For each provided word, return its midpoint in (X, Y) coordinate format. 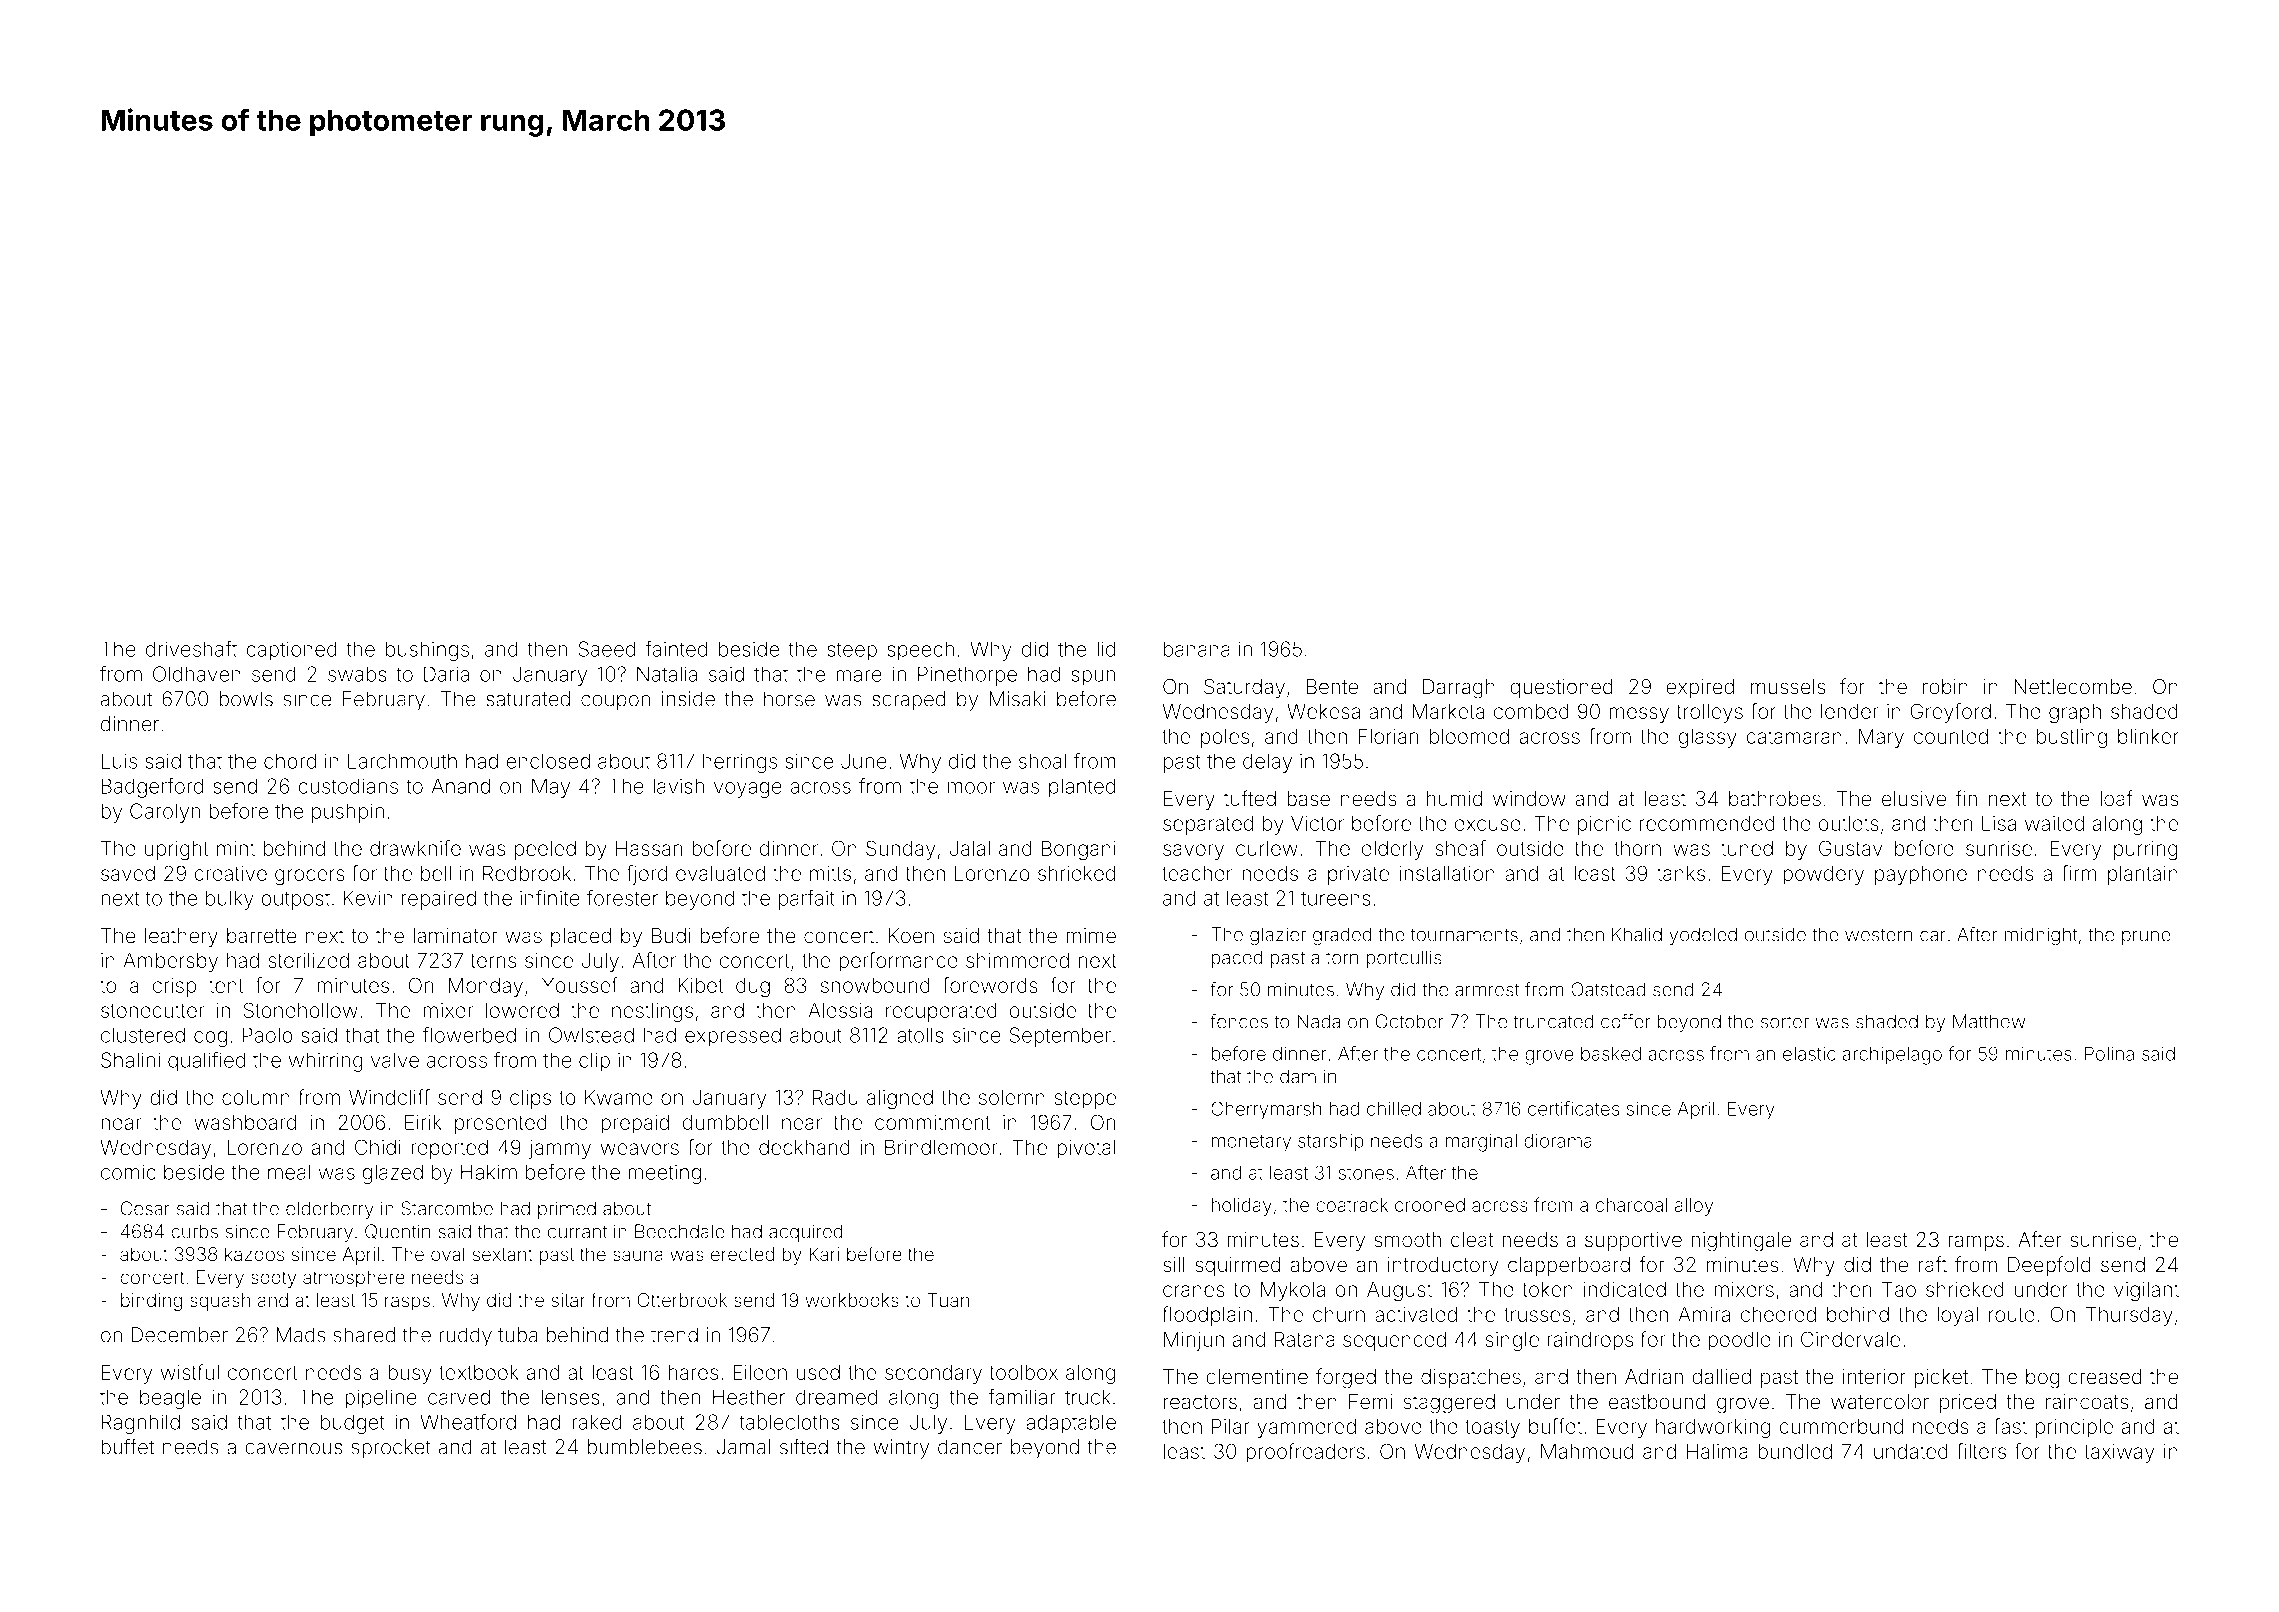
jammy (560, 1149)
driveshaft (191, 649)
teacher (1197, 873)
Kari (824, 1254)
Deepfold (2049, 1266)
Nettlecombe (2073, 686)
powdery (1823, 875)
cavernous (293, 1449)
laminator (455, 935)
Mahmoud (1587, 1451)
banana (1197, 649)
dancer (970, 1447)
